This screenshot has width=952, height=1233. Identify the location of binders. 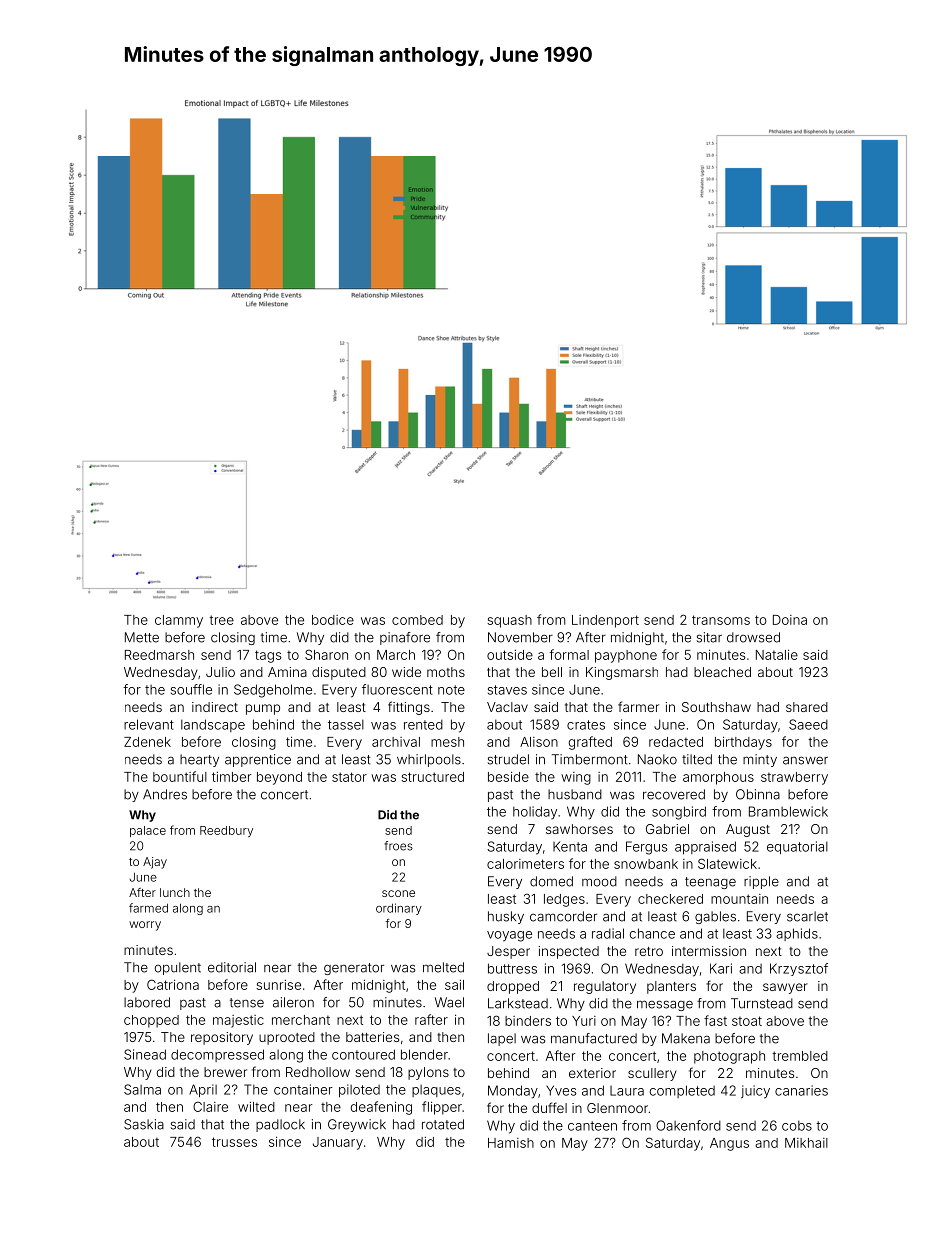
(528, 1021).
